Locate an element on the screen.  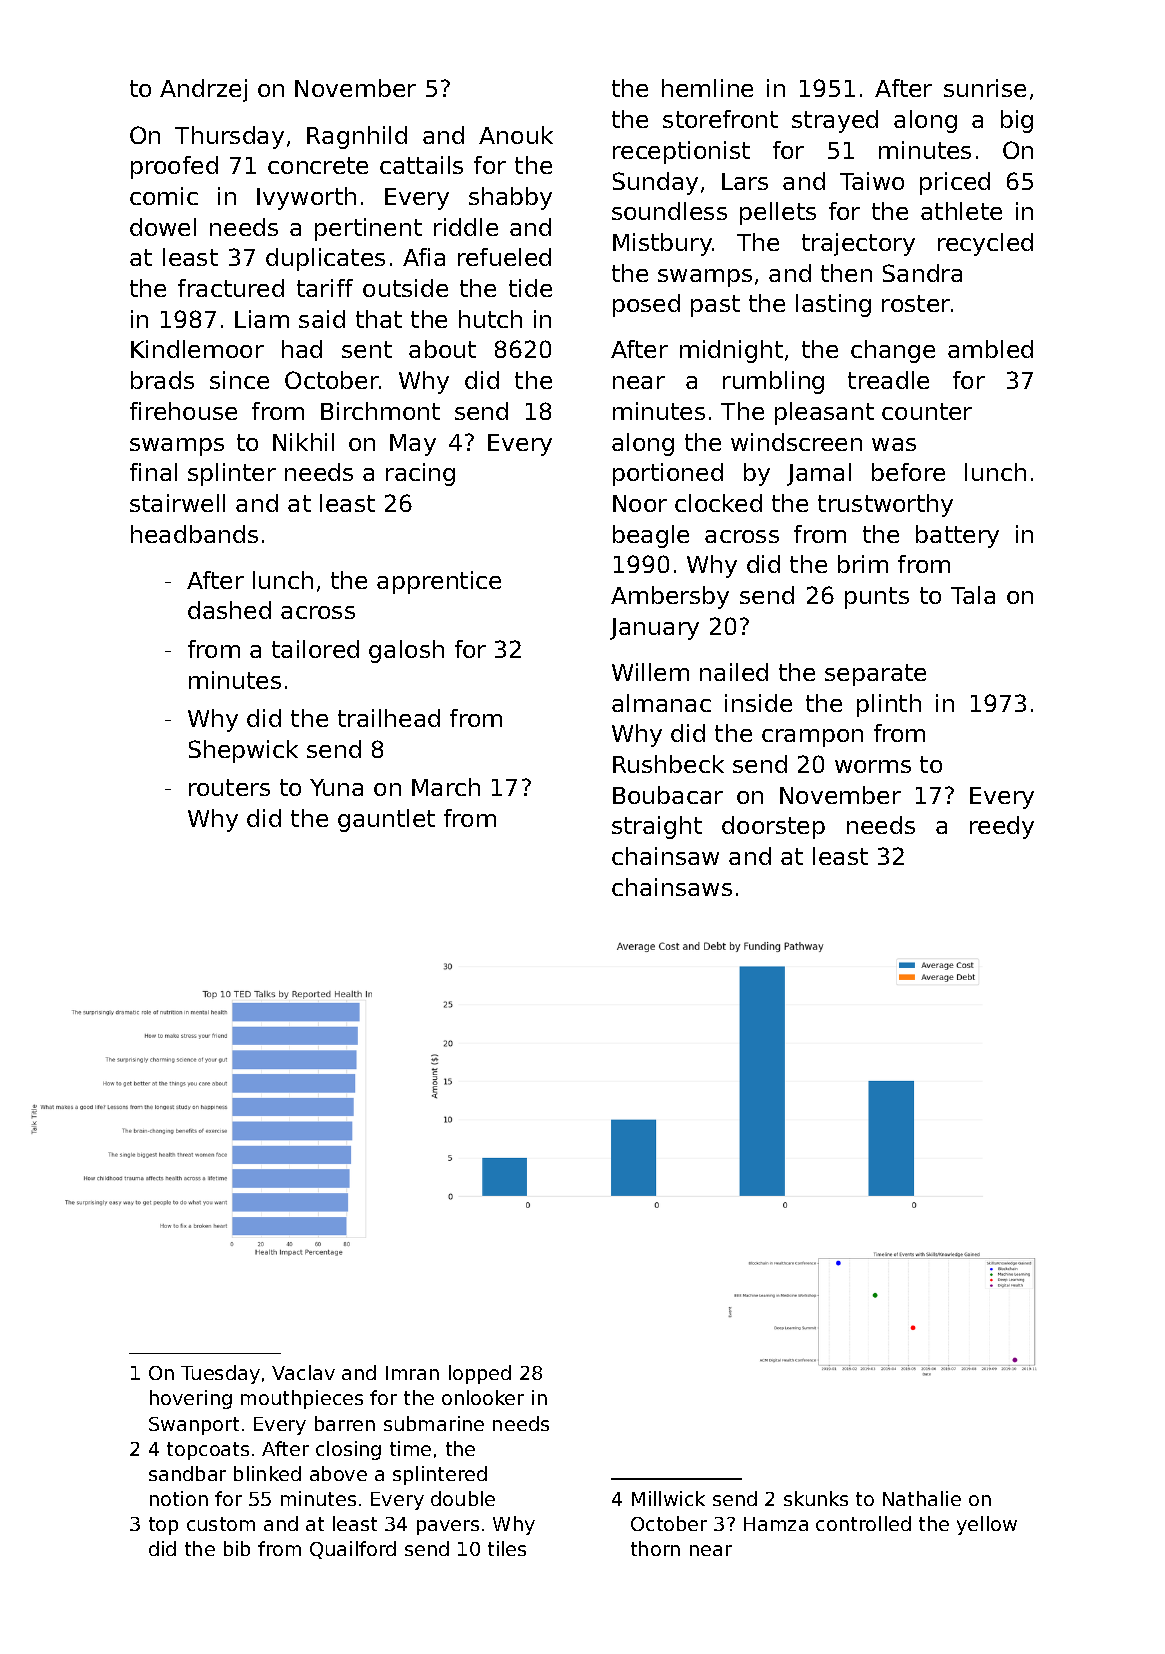
bib is located at coordinates (237, 1548).
